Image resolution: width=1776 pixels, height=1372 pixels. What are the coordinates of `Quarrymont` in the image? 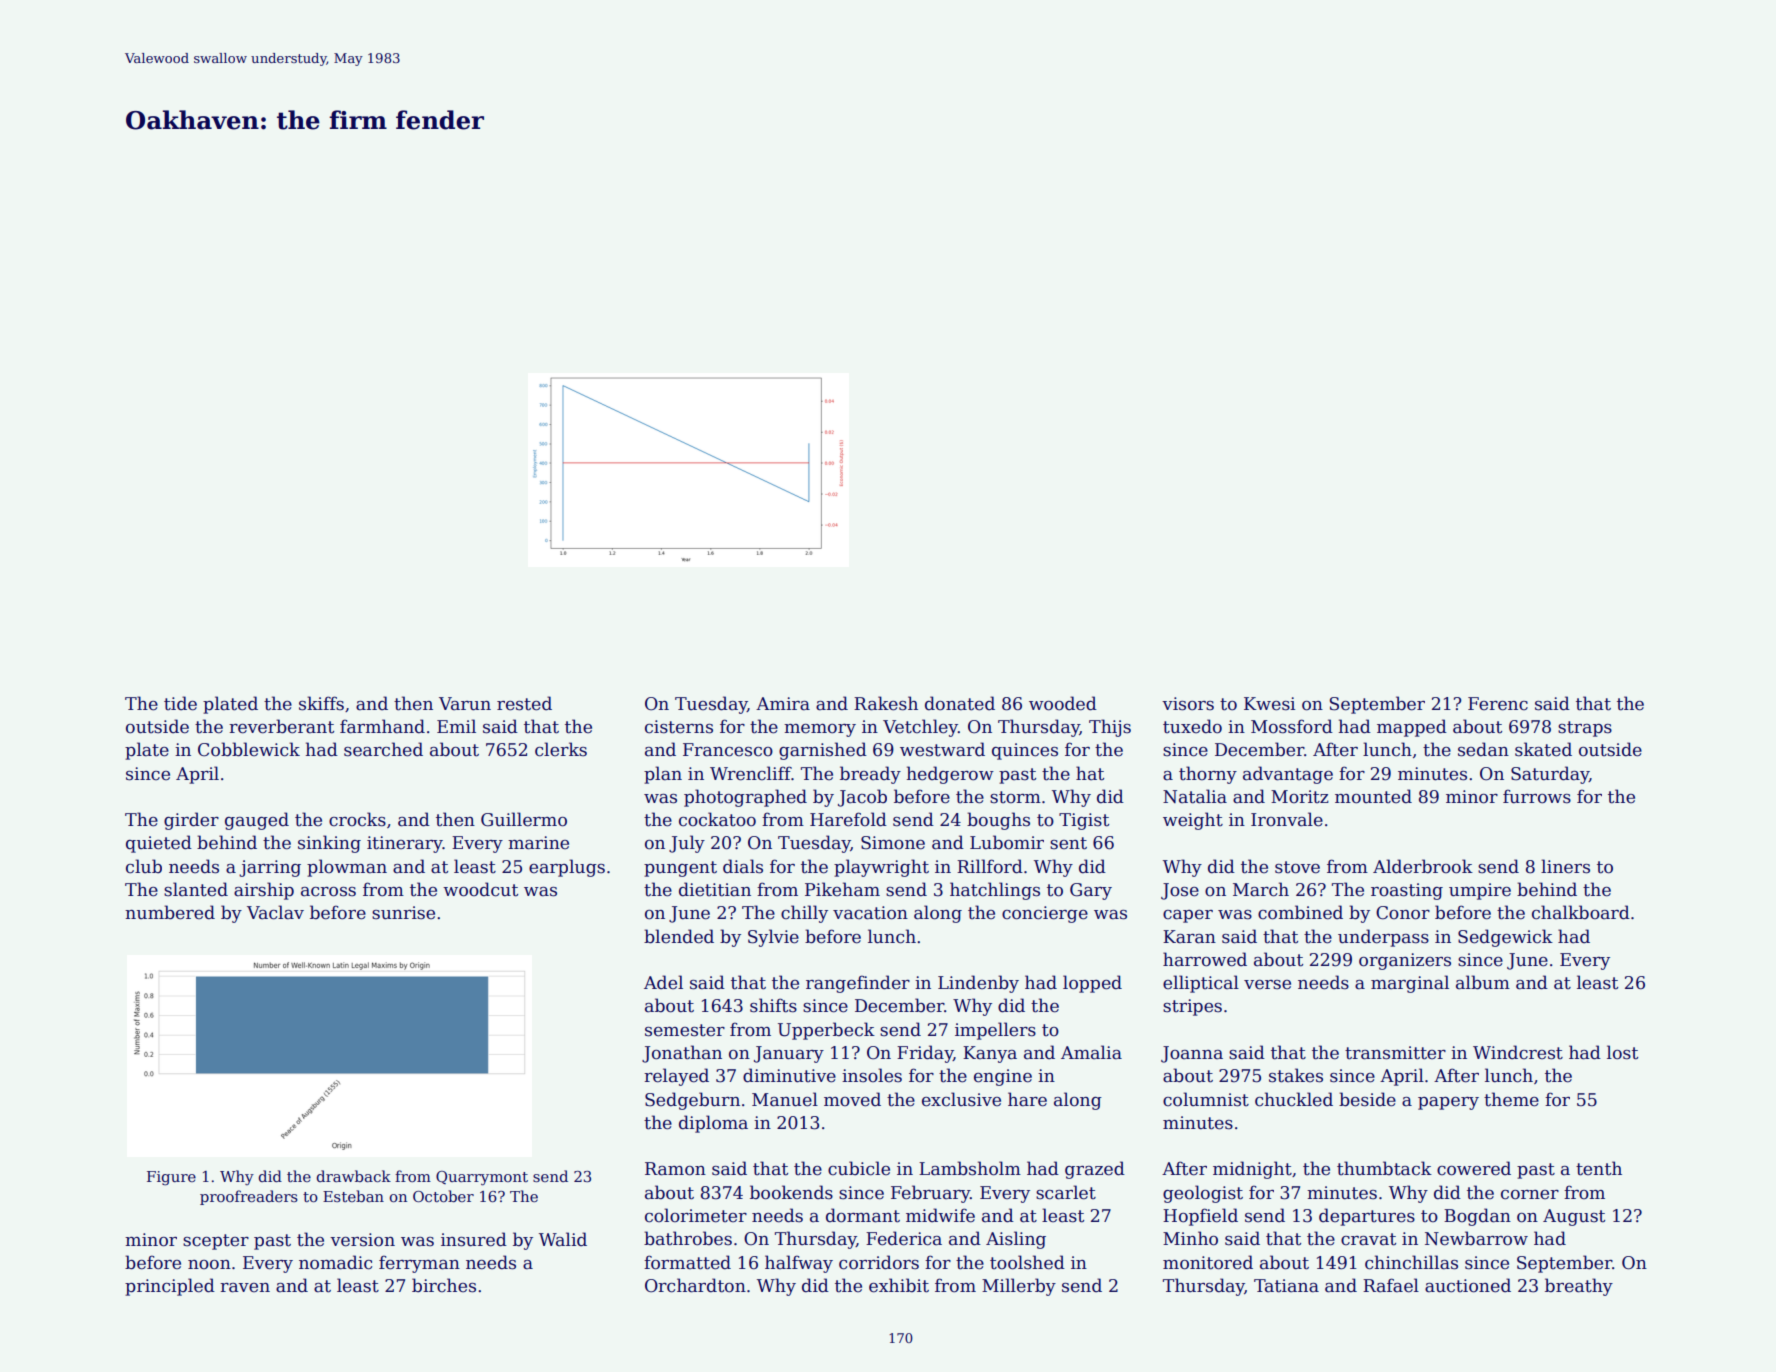 It's located at (482, 1178).
